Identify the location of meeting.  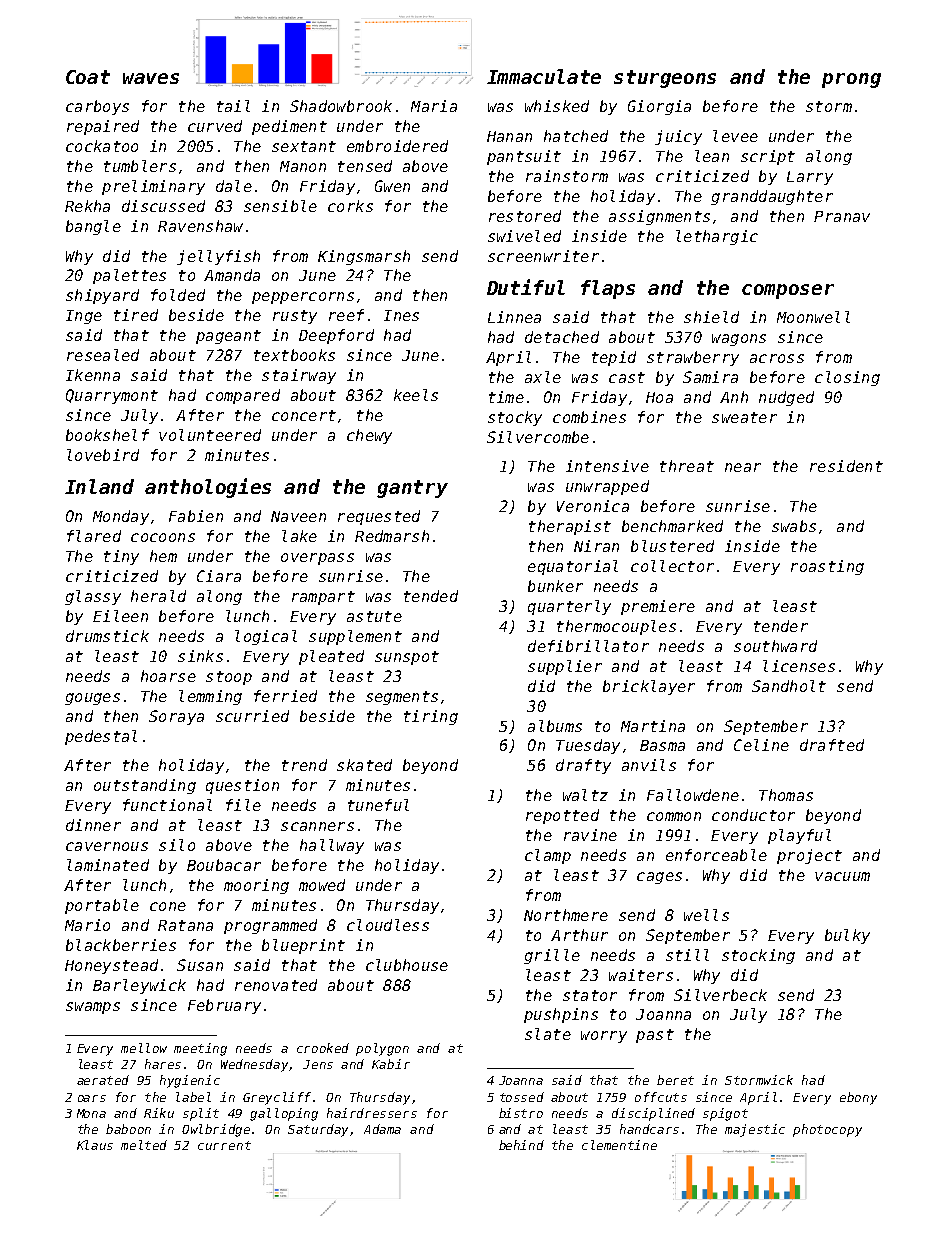
(200, 1049).
